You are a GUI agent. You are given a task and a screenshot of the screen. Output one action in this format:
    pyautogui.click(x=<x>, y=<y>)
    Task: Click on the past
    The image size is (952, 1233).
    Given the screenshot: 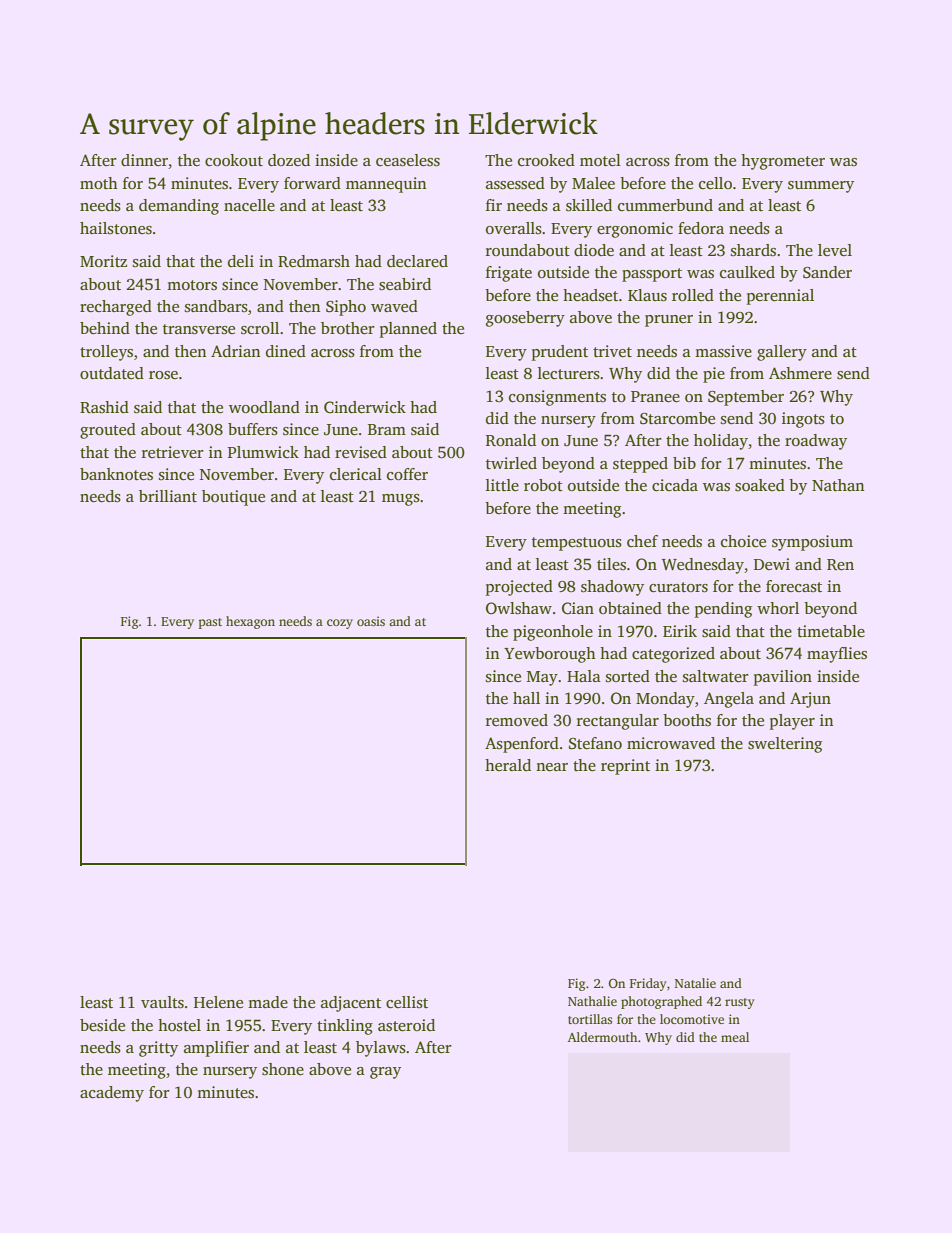 What is the action you would take?
    pyautogui.click(x=210, y=623)
